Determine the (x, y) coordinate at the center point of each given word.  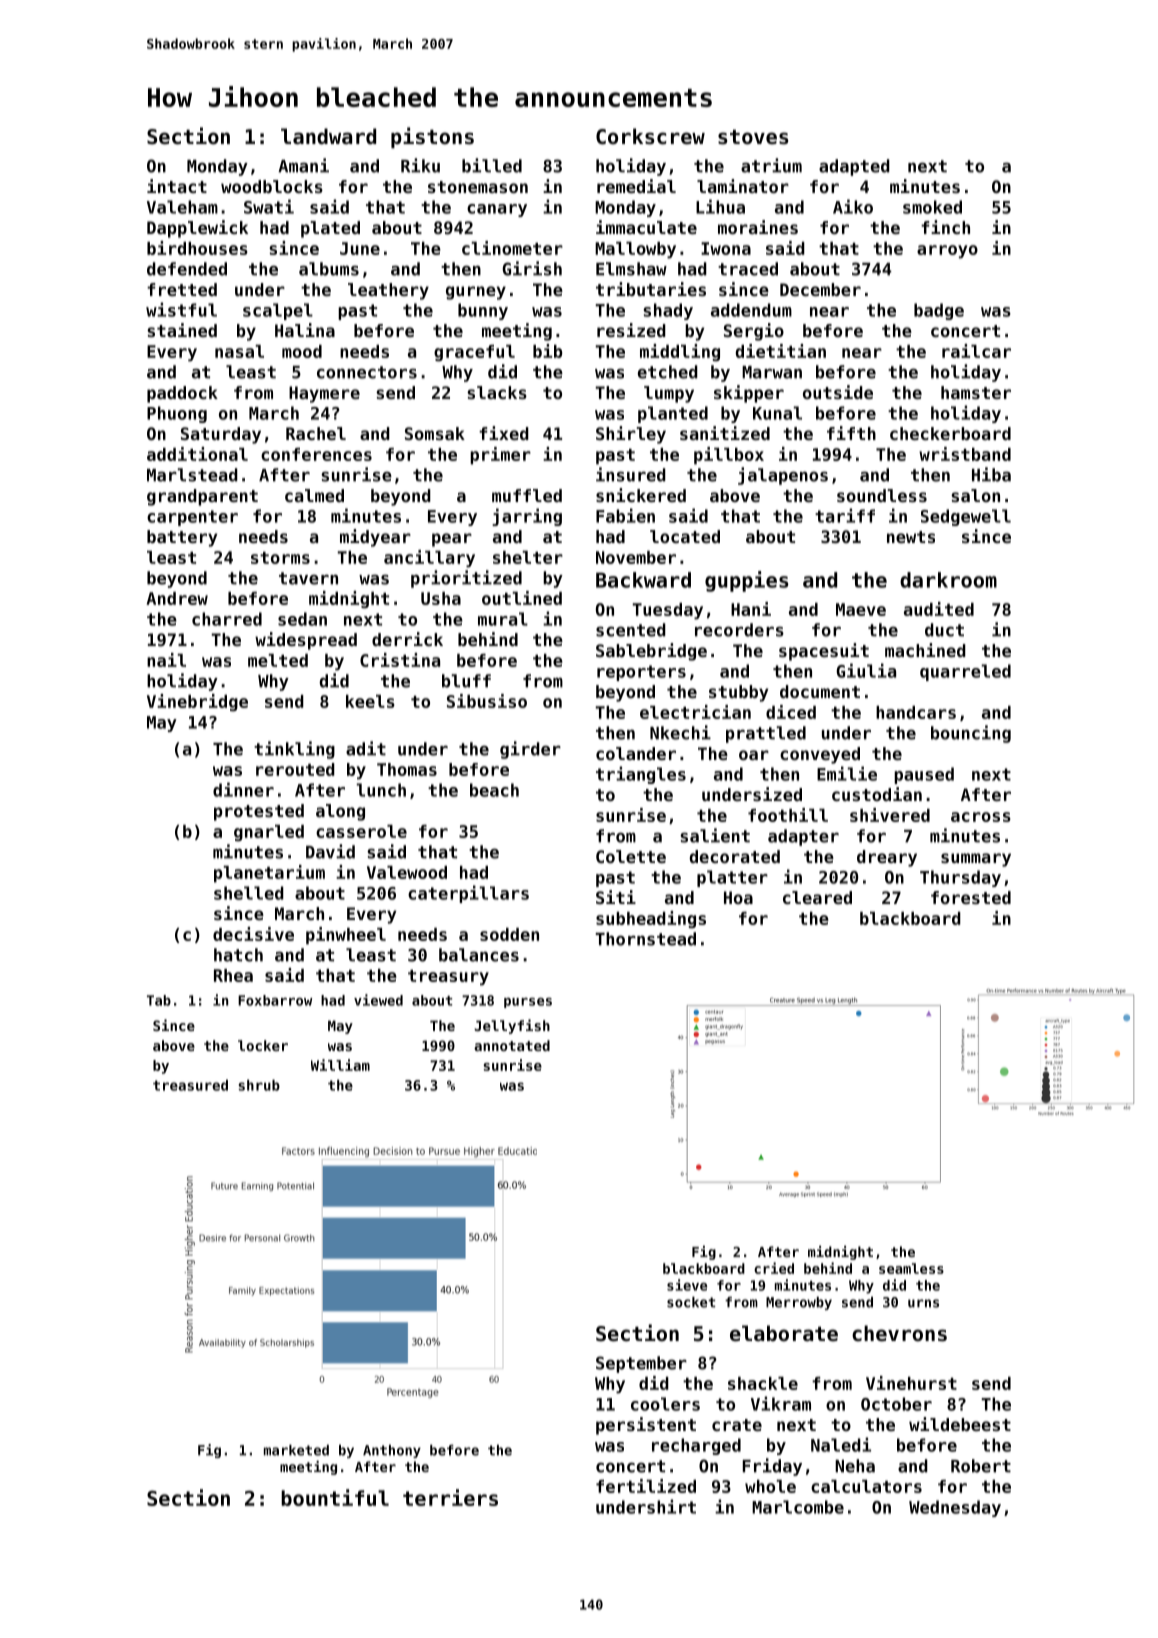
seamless (911, 1268)
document (820, 691)
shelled (249, 893)
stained (182, 330)
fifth (851, 433)
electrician (695, 712)
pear (452, 540)
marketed (296, 1450)
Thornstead (645, 939)
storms (280, 558)
